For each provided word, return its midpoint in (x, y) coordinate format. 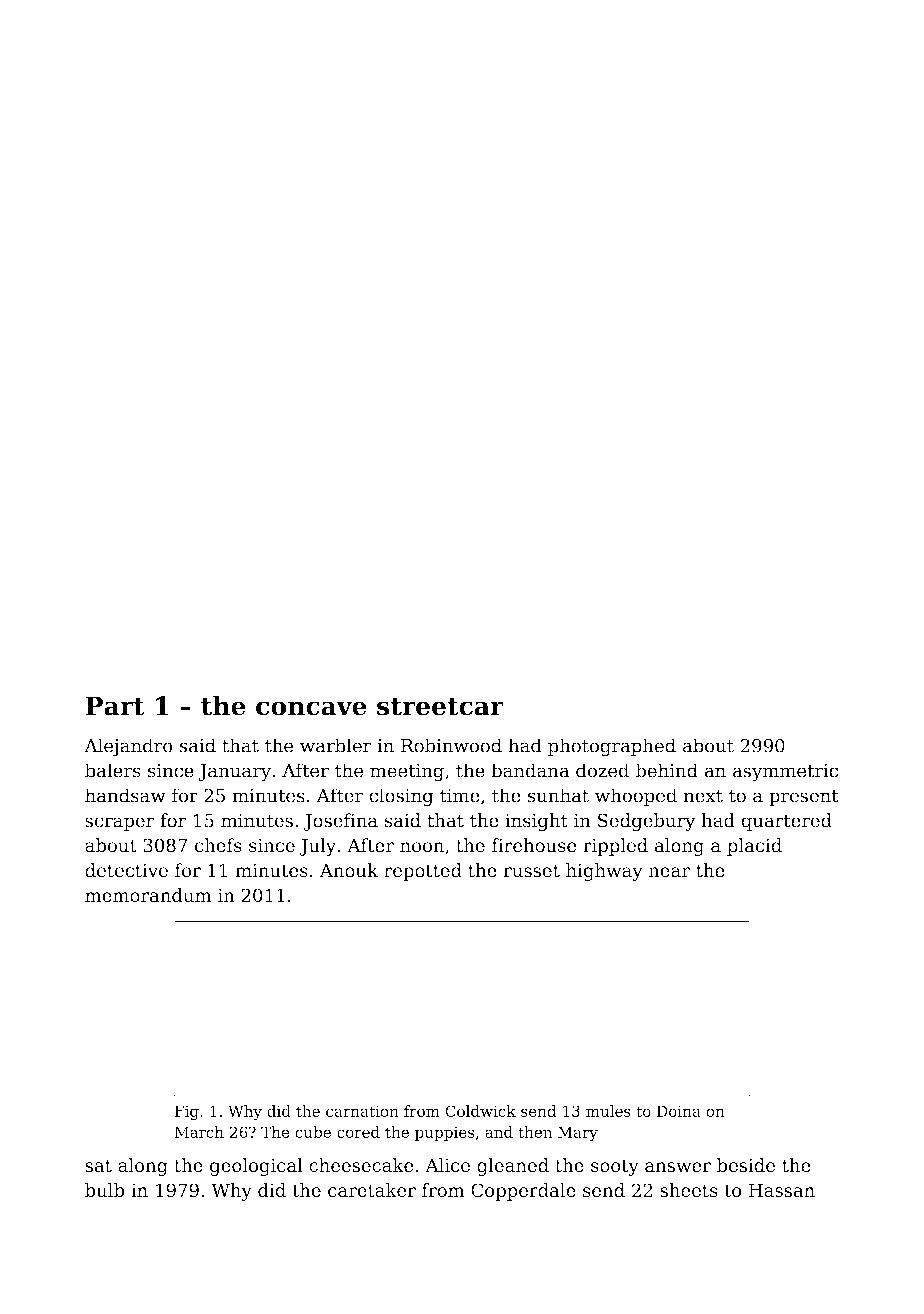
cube (313, 1132)
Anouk (348, 870)
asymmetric (785, 773)
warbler (336, 745)
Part (115, 706)
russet (531, 871)
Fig (187, 1112)
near (669, 872)
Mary (578, 1133)
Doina (679, 1111)
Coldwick (480, 1111)
